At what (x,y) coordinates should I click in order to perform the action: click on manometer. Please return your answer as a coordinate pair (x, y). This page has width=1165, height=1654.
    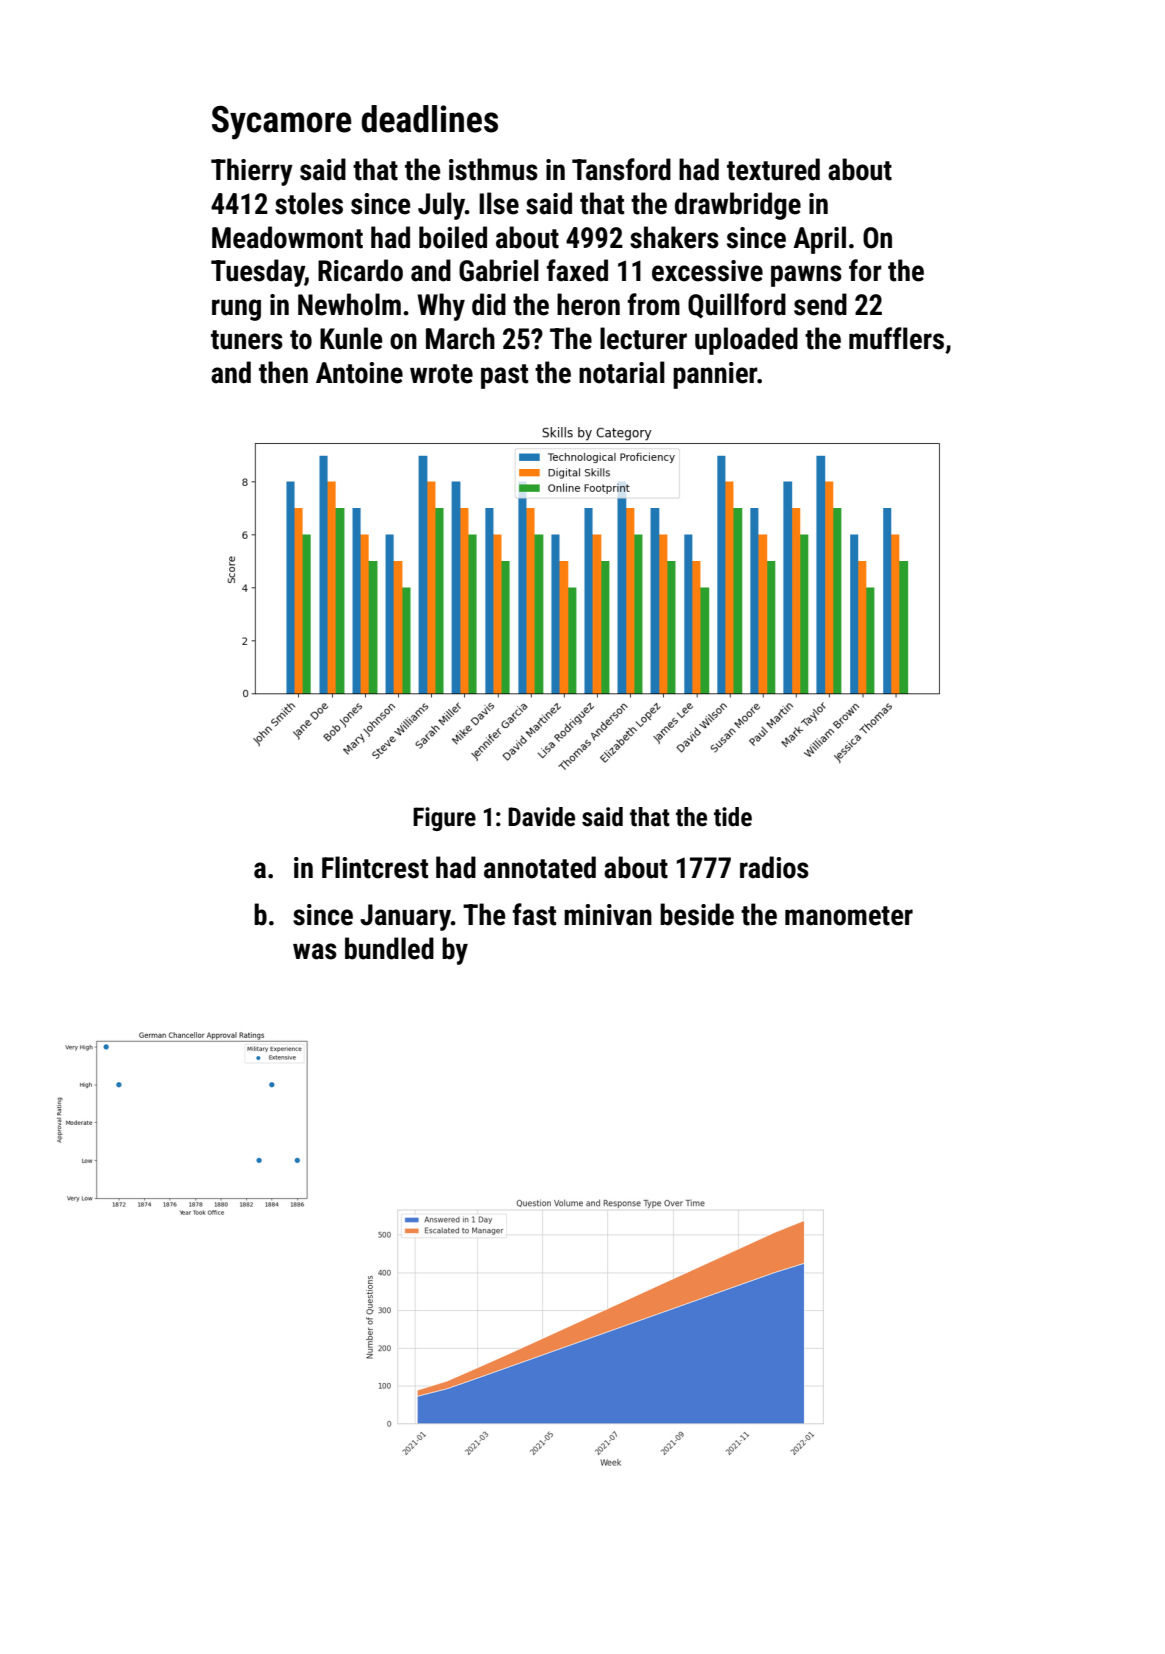
    Looking at the image, I should click on (849, 916).
